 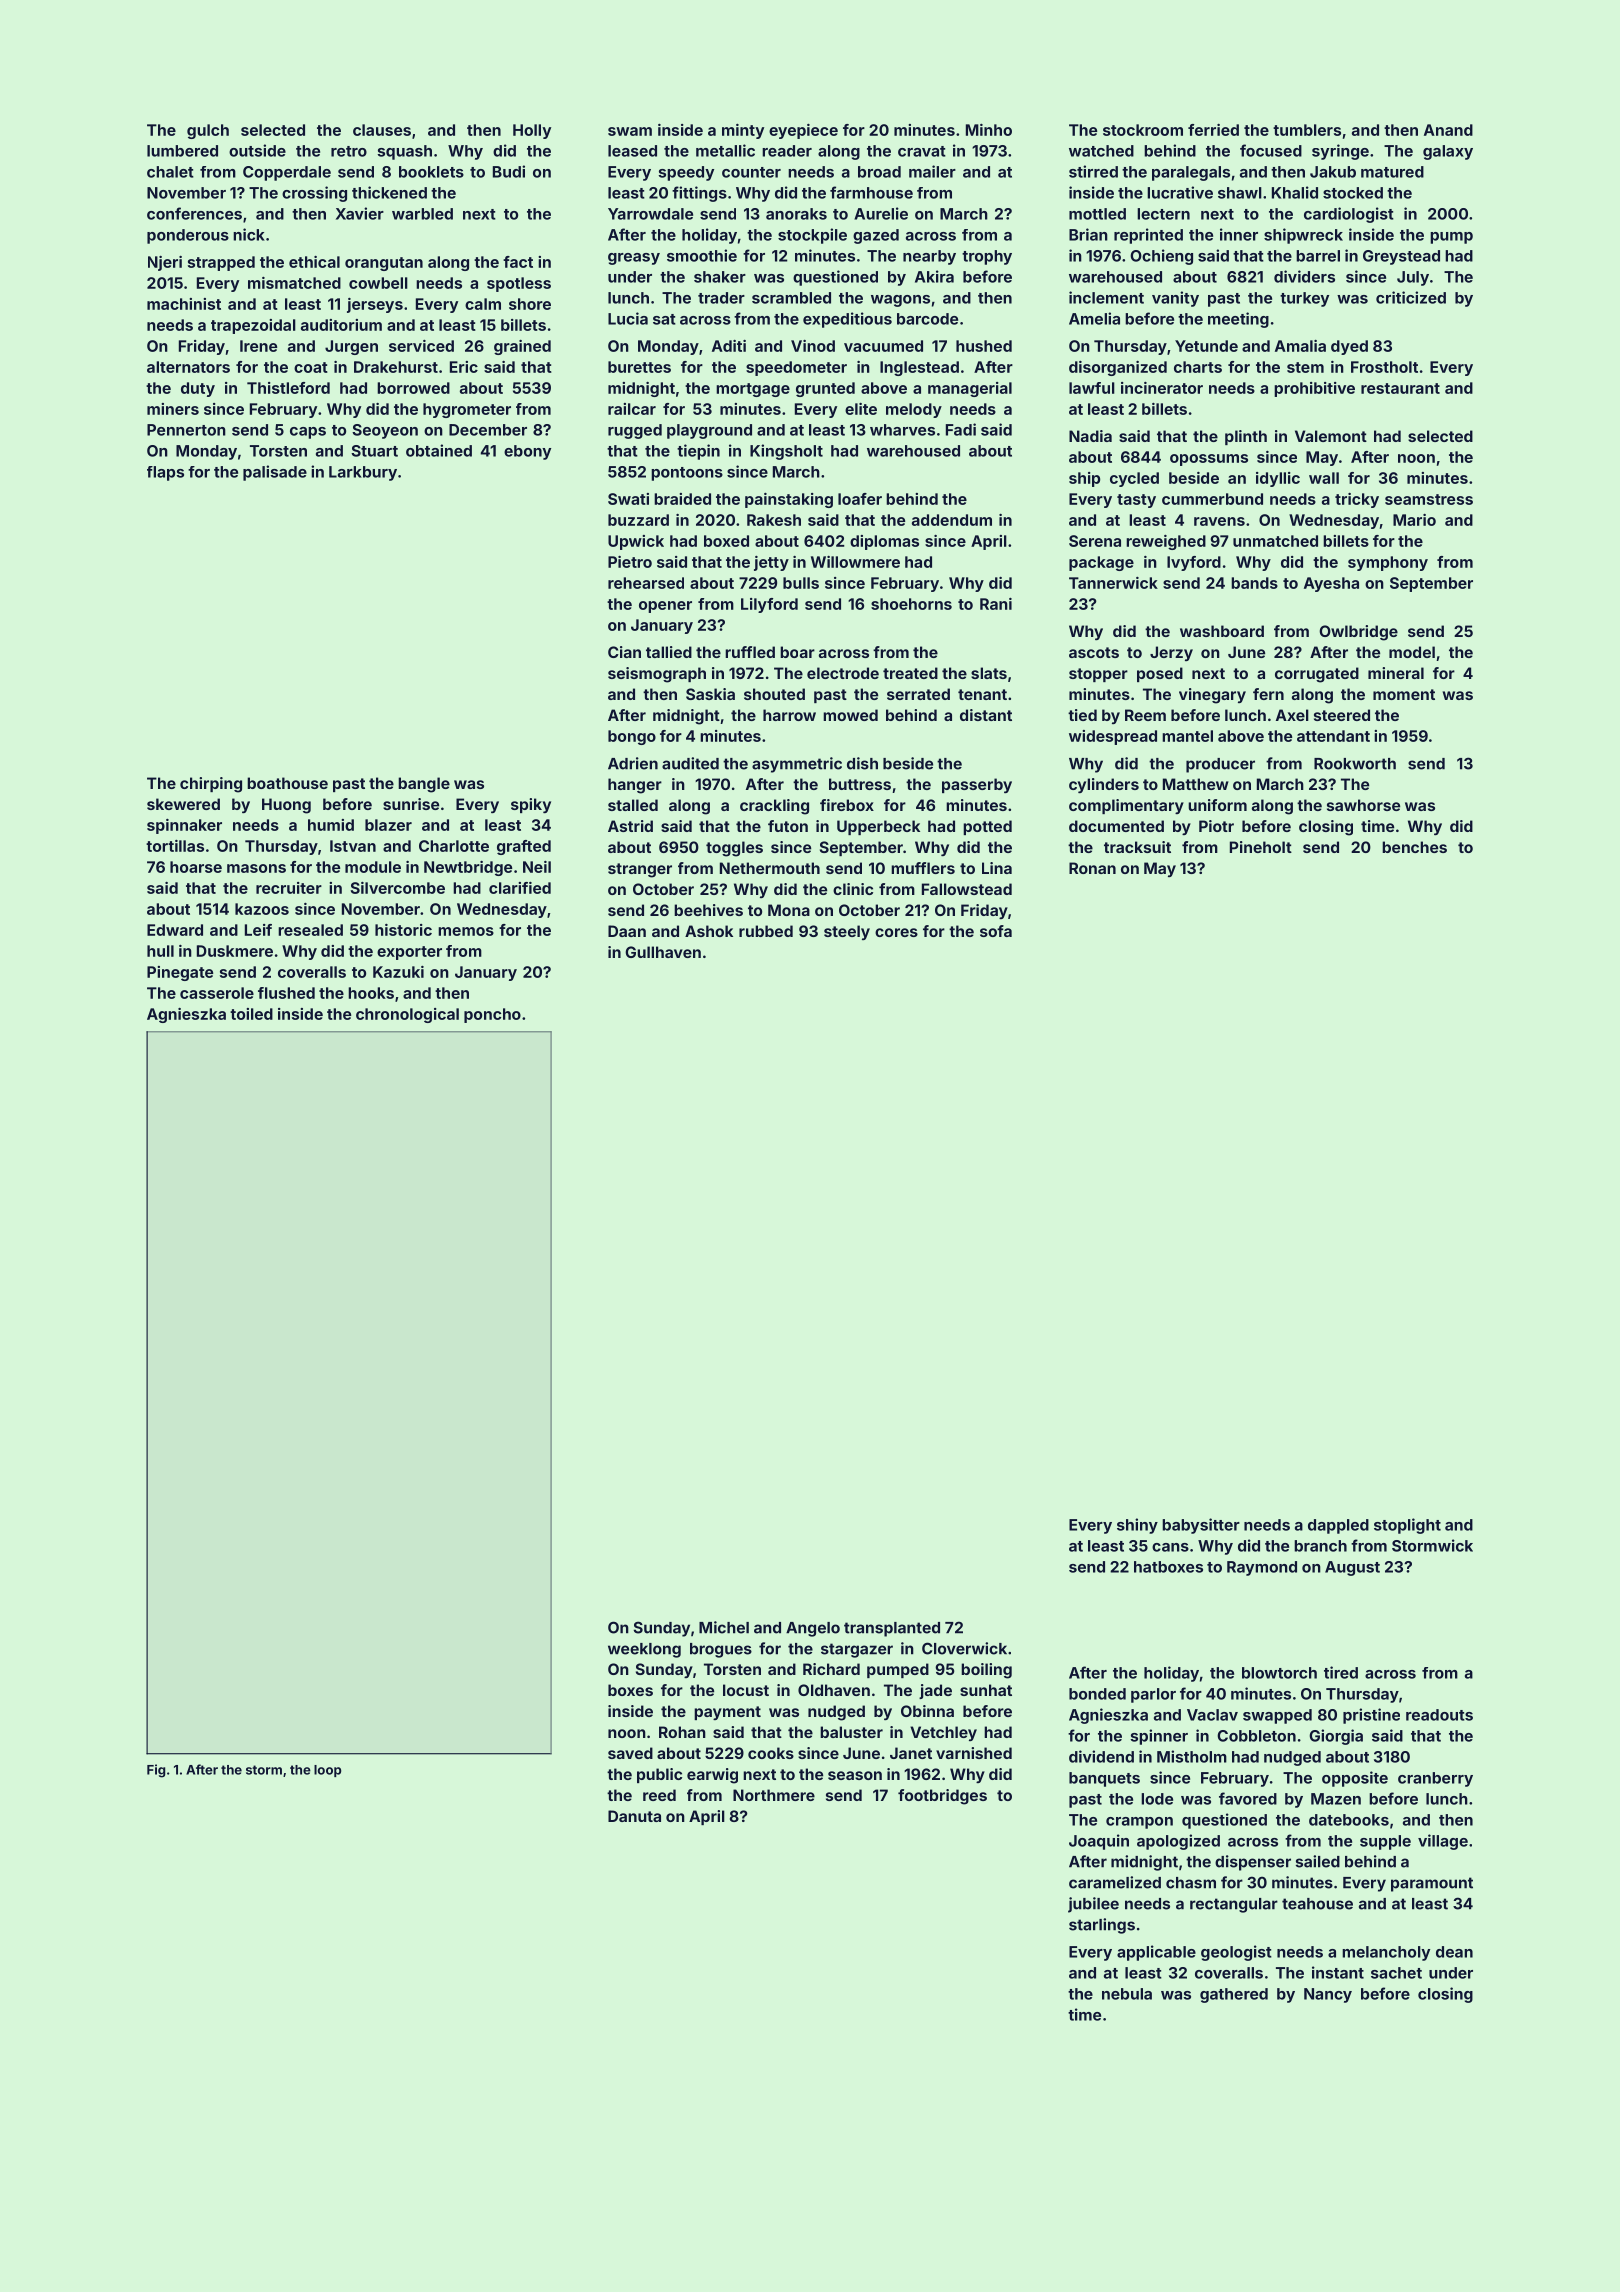 What do you see at coordinates (156, 1771) in the image?
I see `Fig` at bounding box center [156, 1771].
